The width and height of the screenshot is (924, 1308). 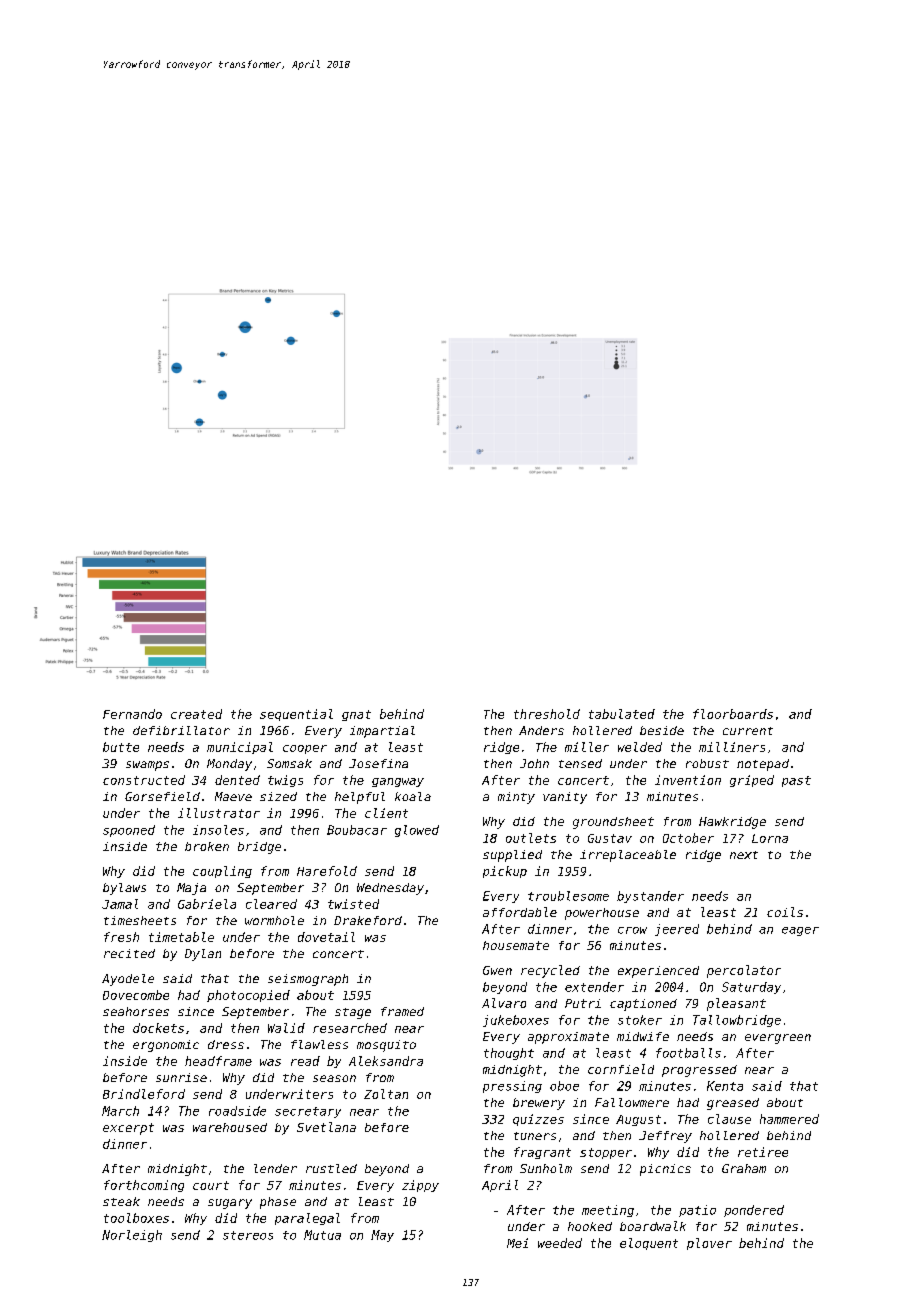 I want to click on zippy, so click(x=420, y=1186).
